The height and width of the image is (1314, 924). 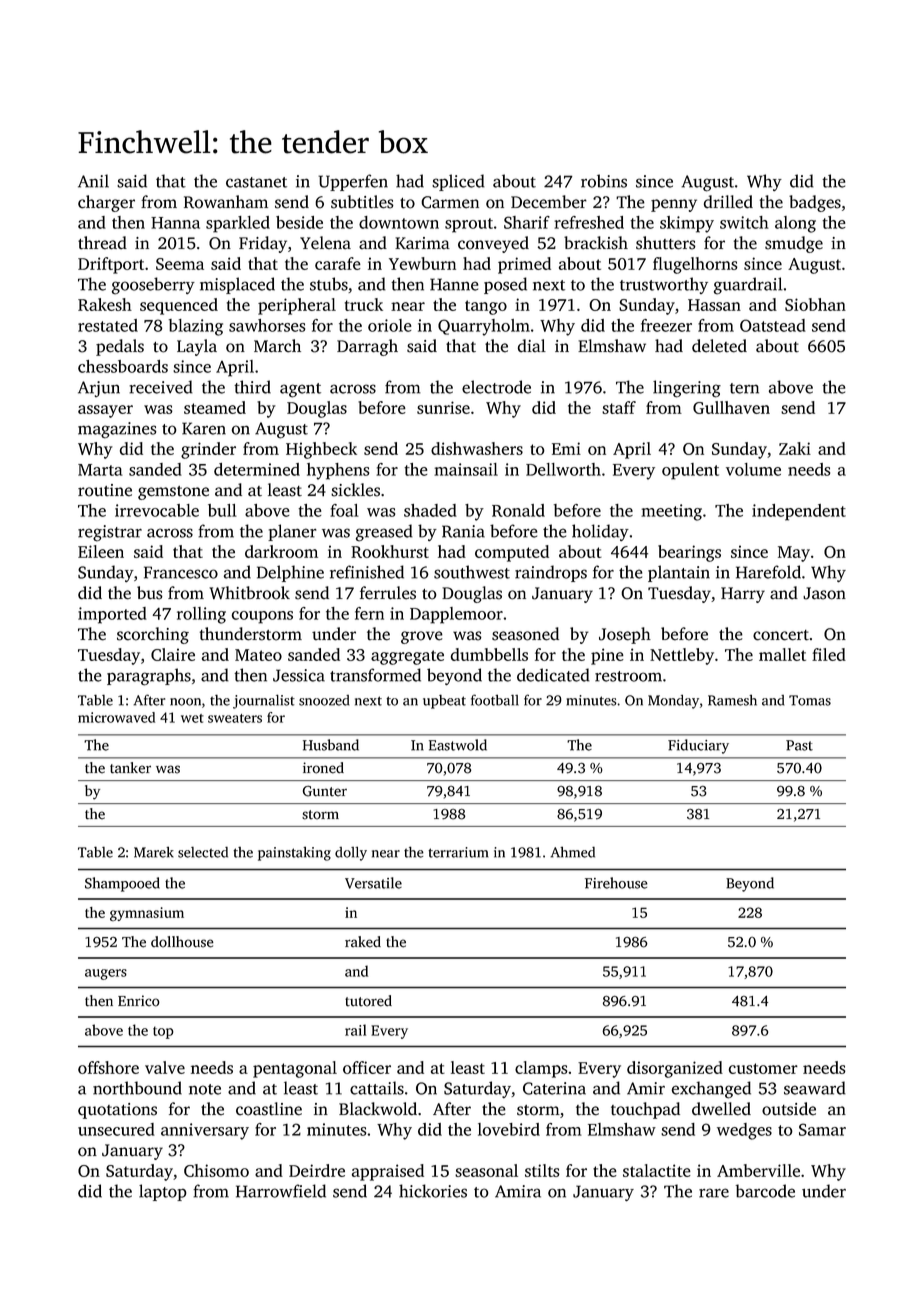 What do you see at coordinates (566, 448) in the image?
I see `Emi` at bounding box center [566, 448].
